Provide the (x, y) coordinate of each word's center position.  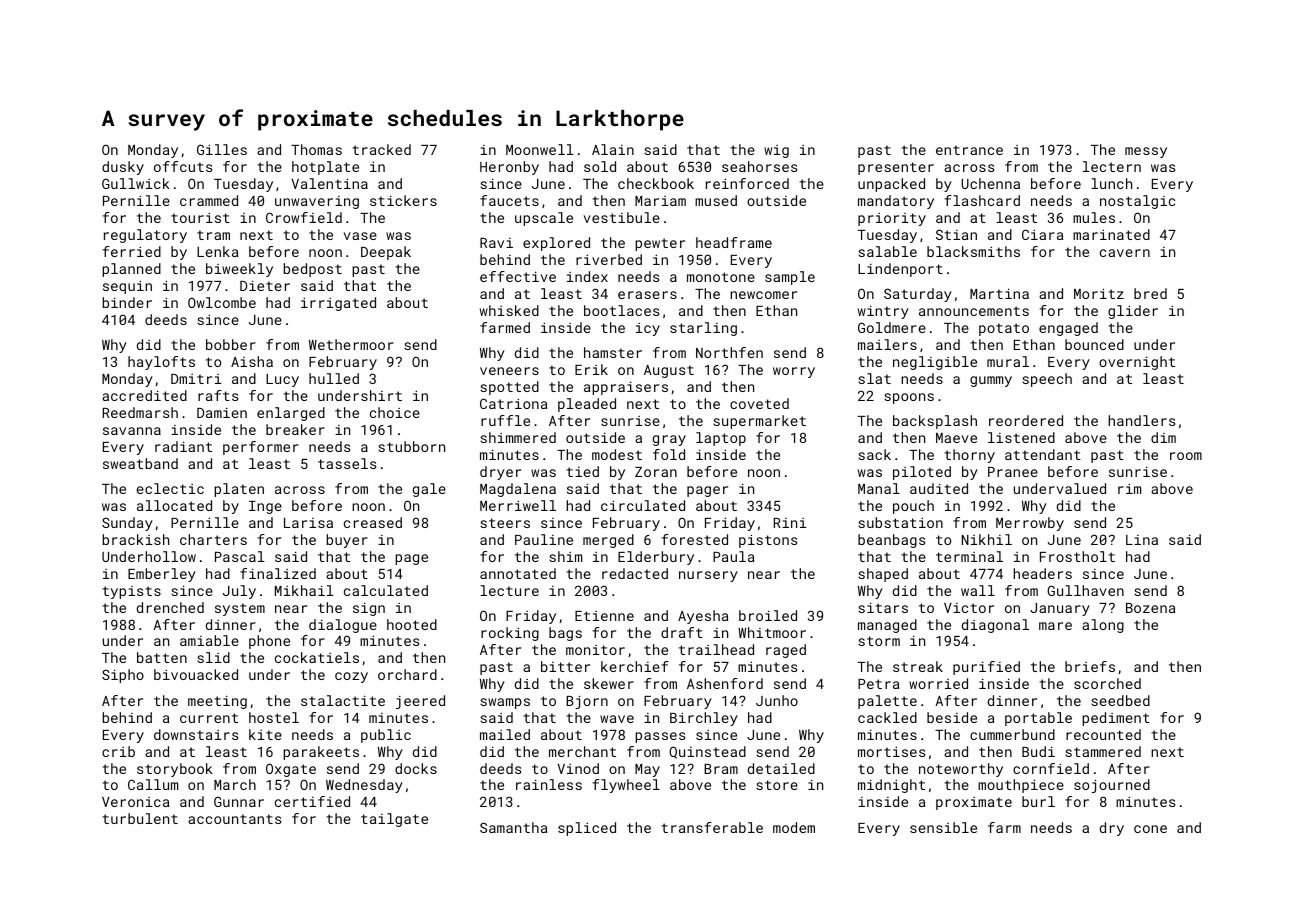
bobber (231, 344)
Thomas (316, 149)
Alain (613, 149)
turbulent (140, 818)
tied (582, 471)
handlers (1141, 420)
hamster (613, 352)
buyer (347, 541)
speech (1047, 380)
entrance (969, 150)
